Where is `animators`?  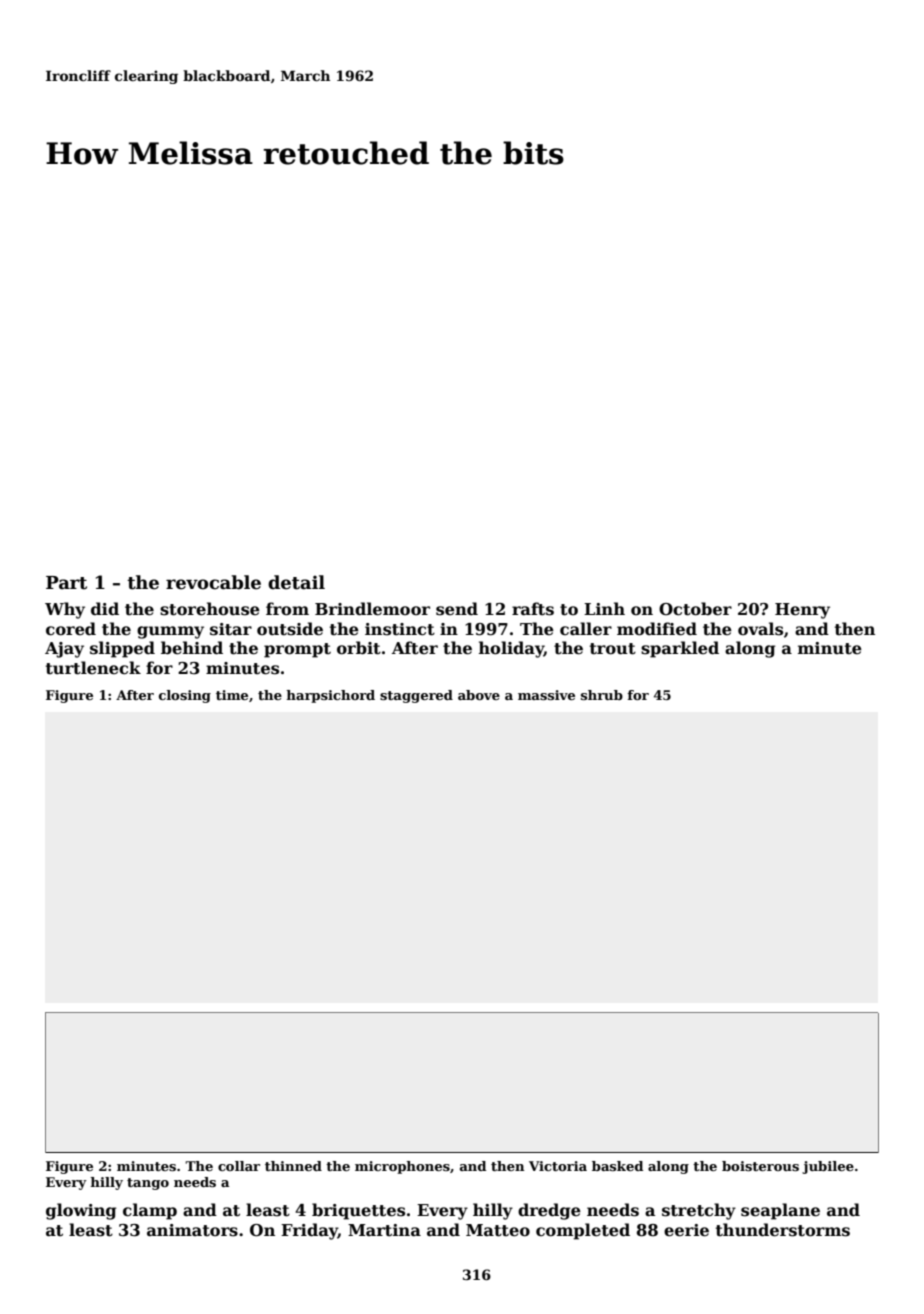 animators is located at coordinates (192, 1230).
